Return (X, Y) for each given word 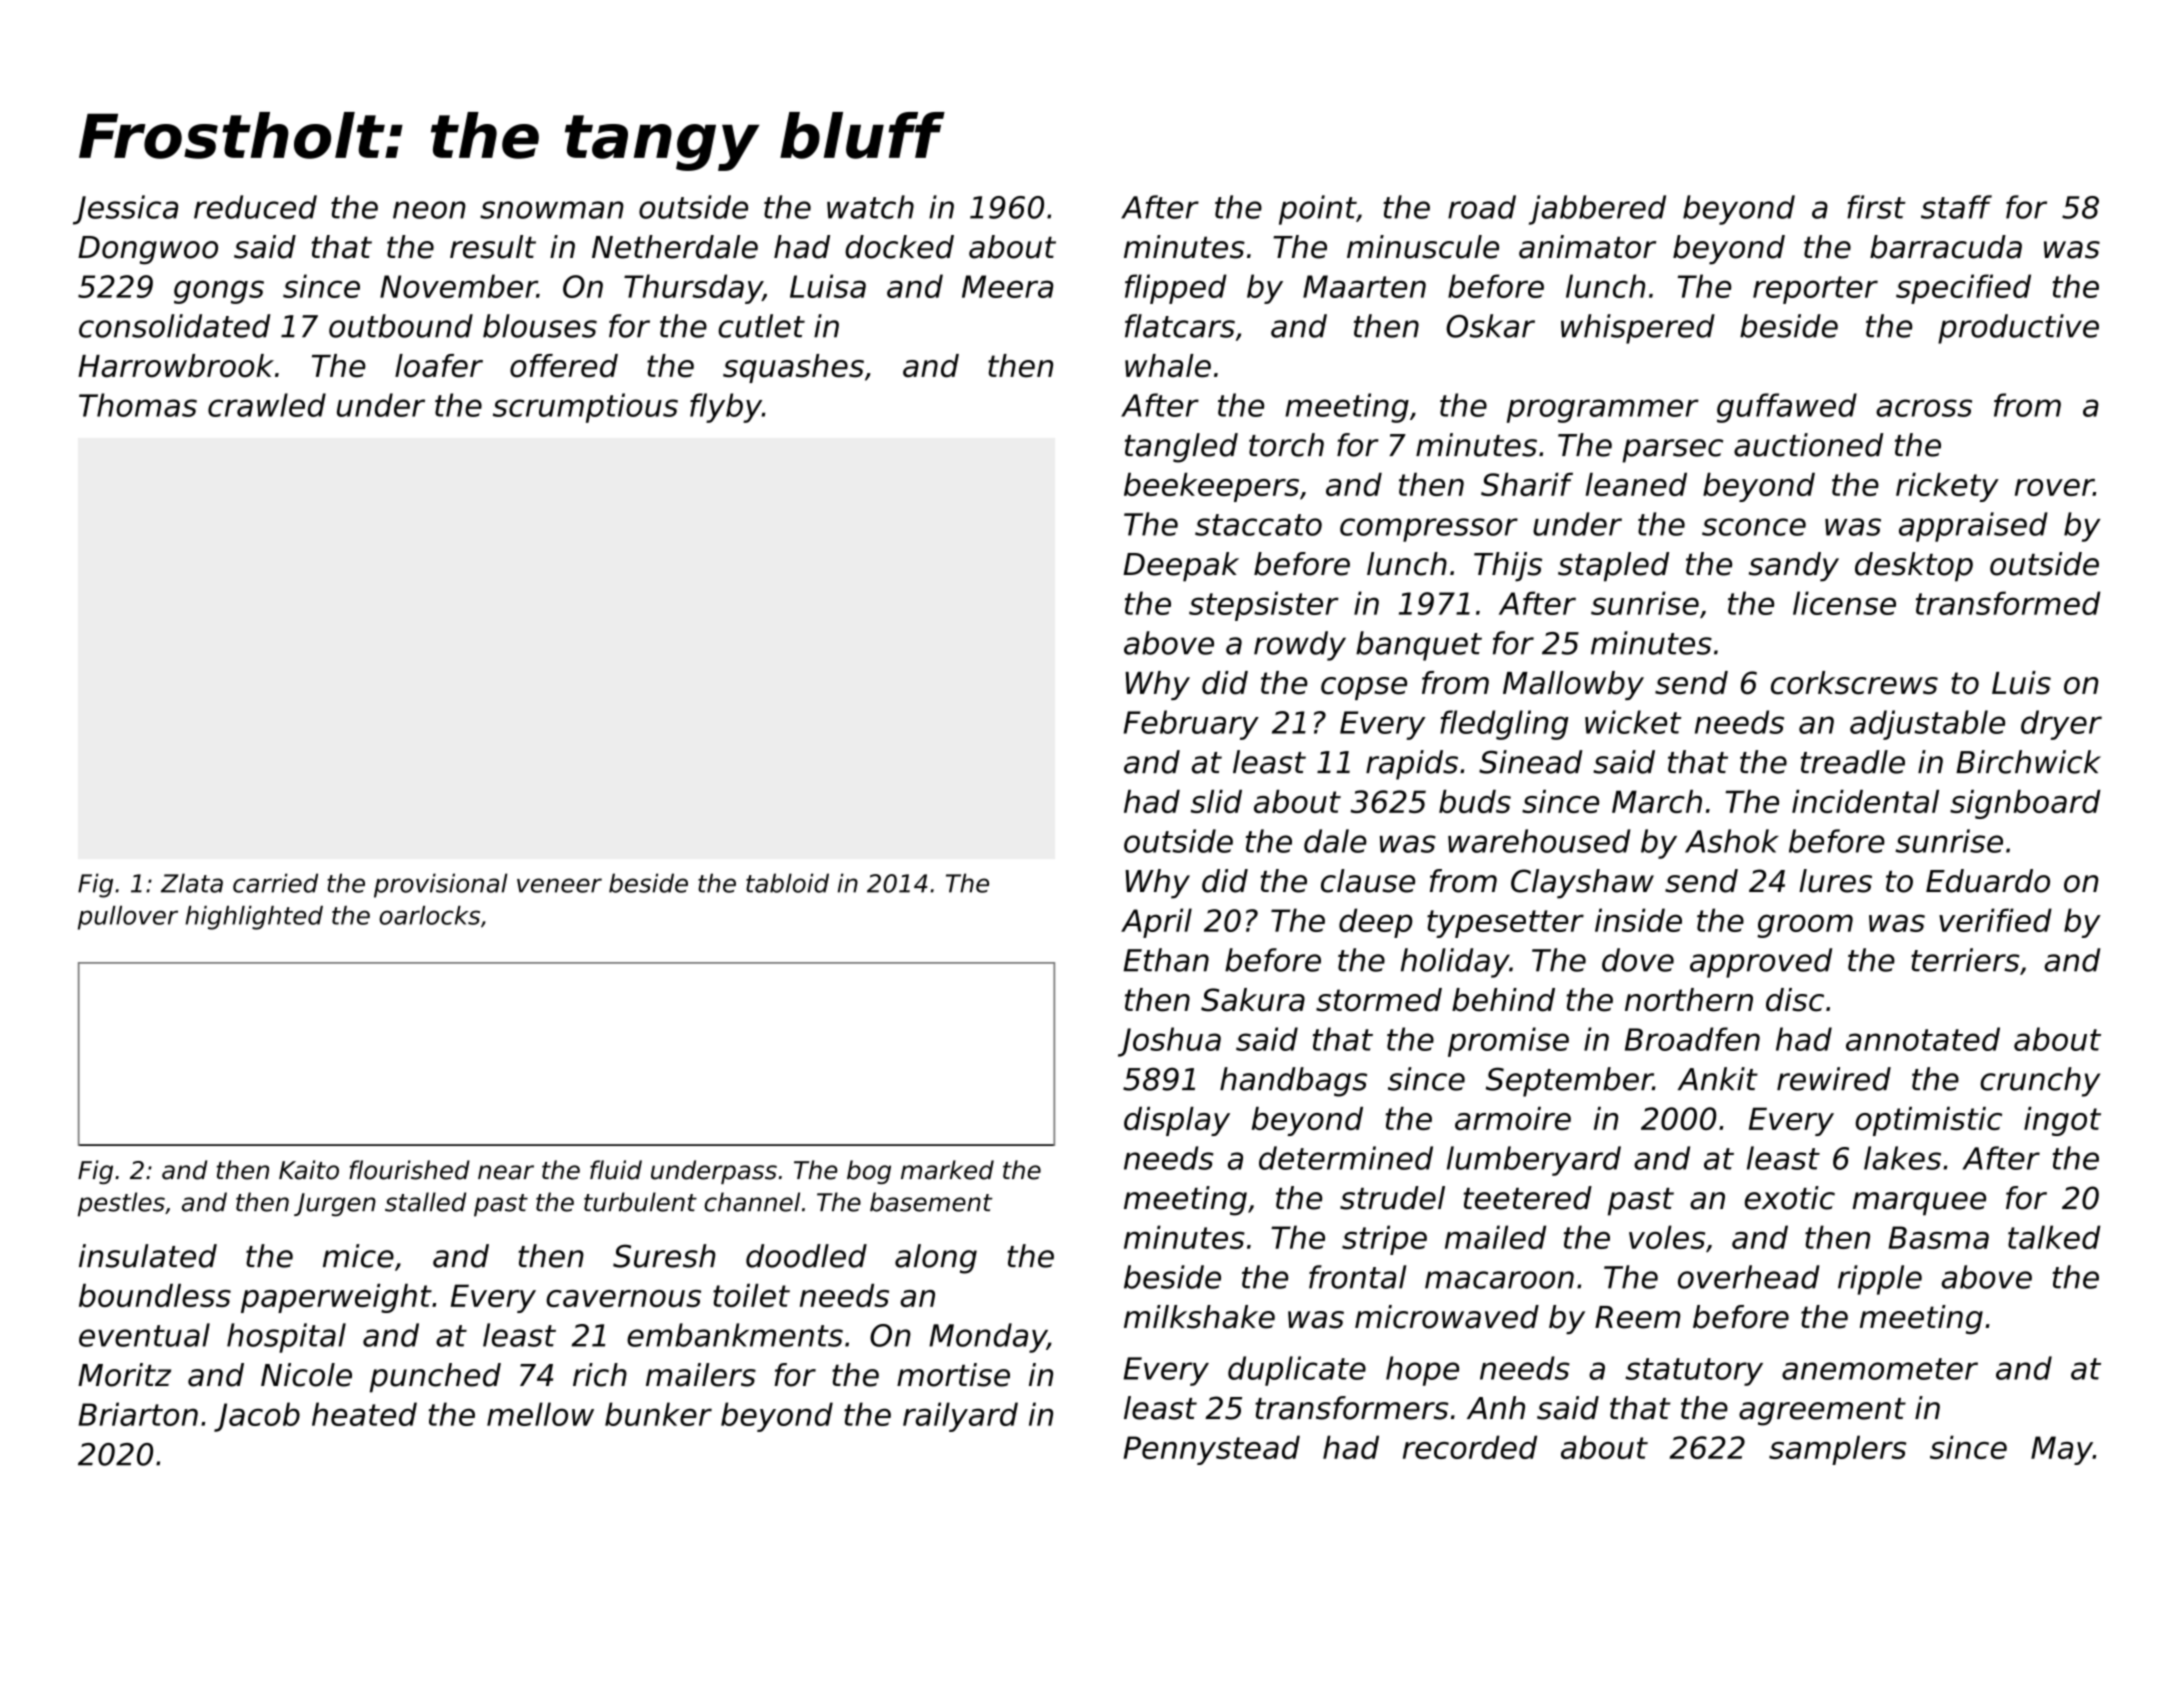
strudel (1392, 1198)
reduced (255, 207)
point (1317, 210)
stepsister (1264, 606)
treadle (1853, 762)
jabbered (1597, 210)
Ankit (1718, 1078)
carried (275, 883)
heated (364, 1414)
